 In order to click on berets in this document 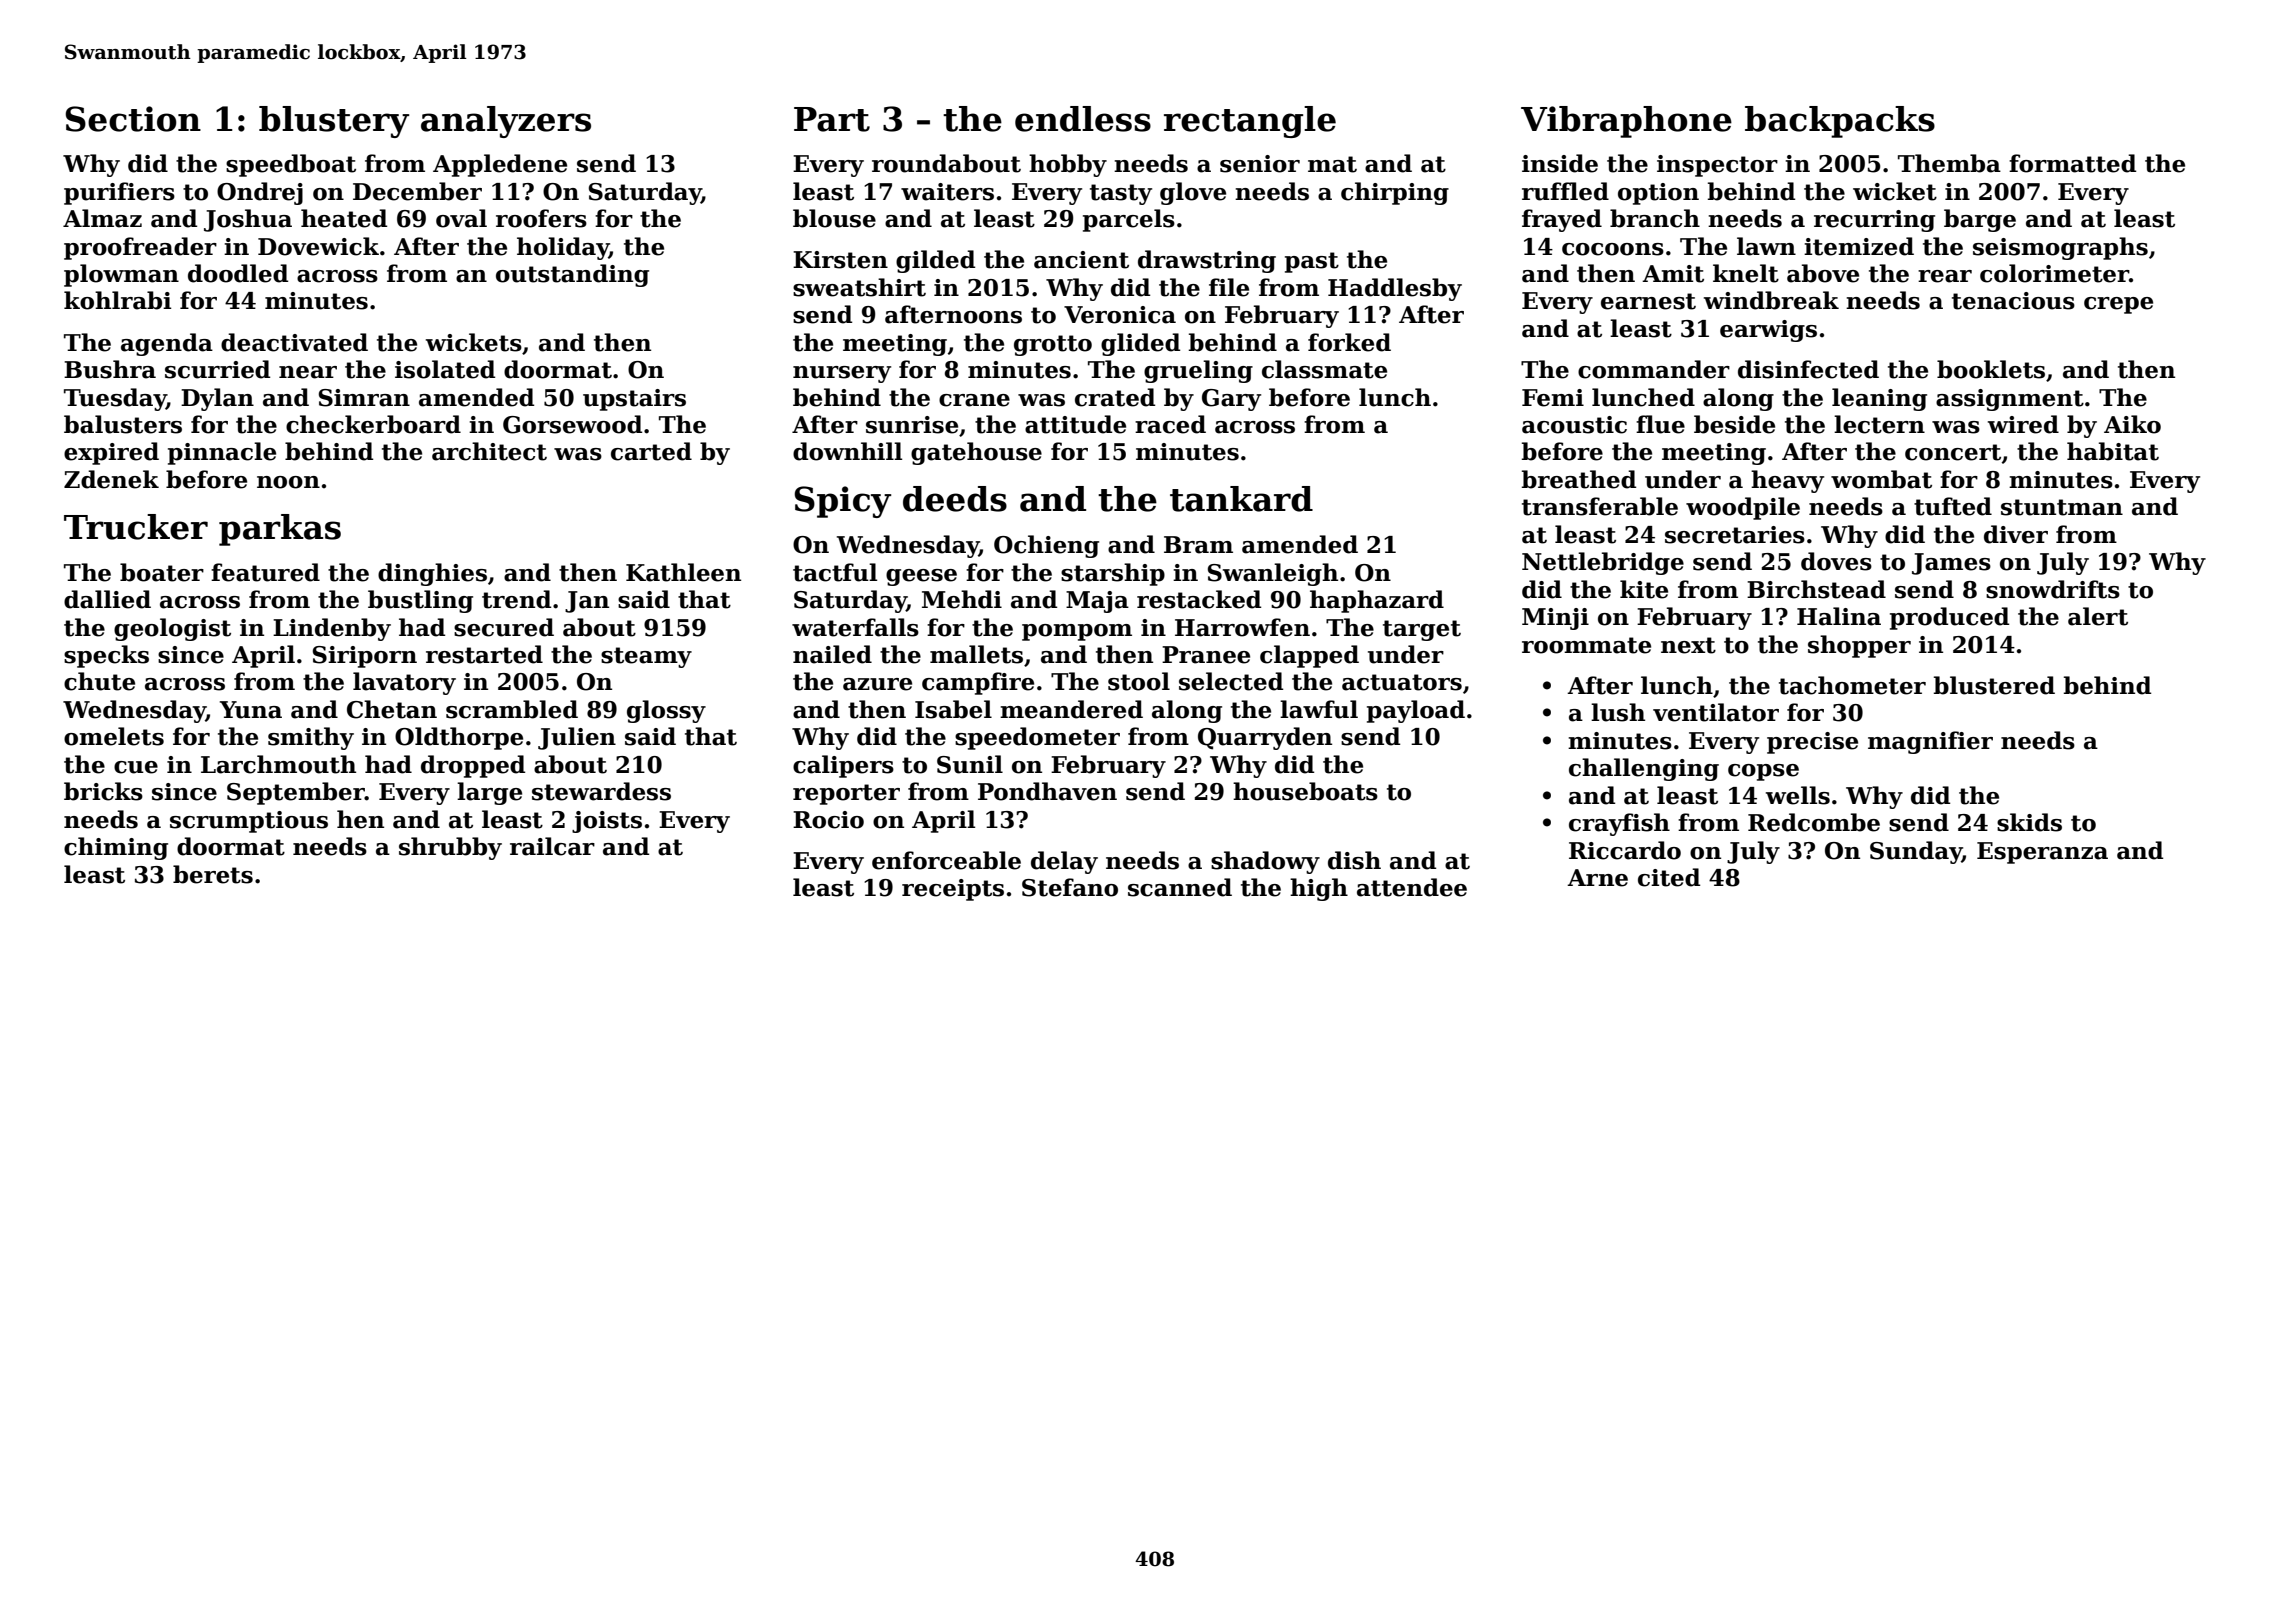, I will do `click(213, 874)`.
